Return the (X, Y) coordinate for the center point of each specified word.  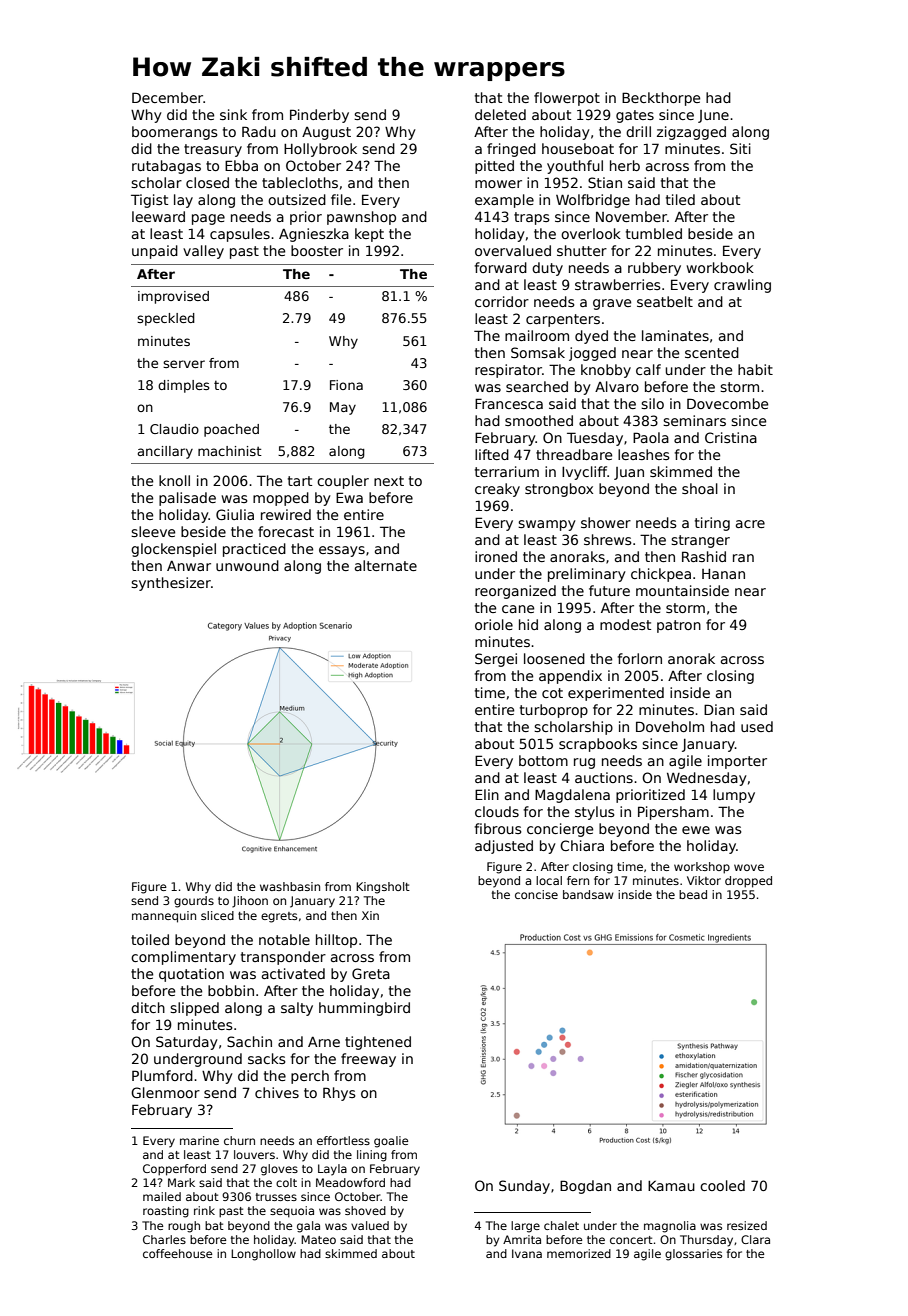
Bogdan (585, 1187)
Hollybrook (320, 150)
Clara (755, 1239)
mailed (162, 1196)
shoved (365, 1210)
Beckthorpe (661, 99)
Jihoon (250, 902)
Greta (371, 973)
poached (231, 430)
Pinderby (319, 116)
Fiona (346, 385)
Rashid (704, 556)
